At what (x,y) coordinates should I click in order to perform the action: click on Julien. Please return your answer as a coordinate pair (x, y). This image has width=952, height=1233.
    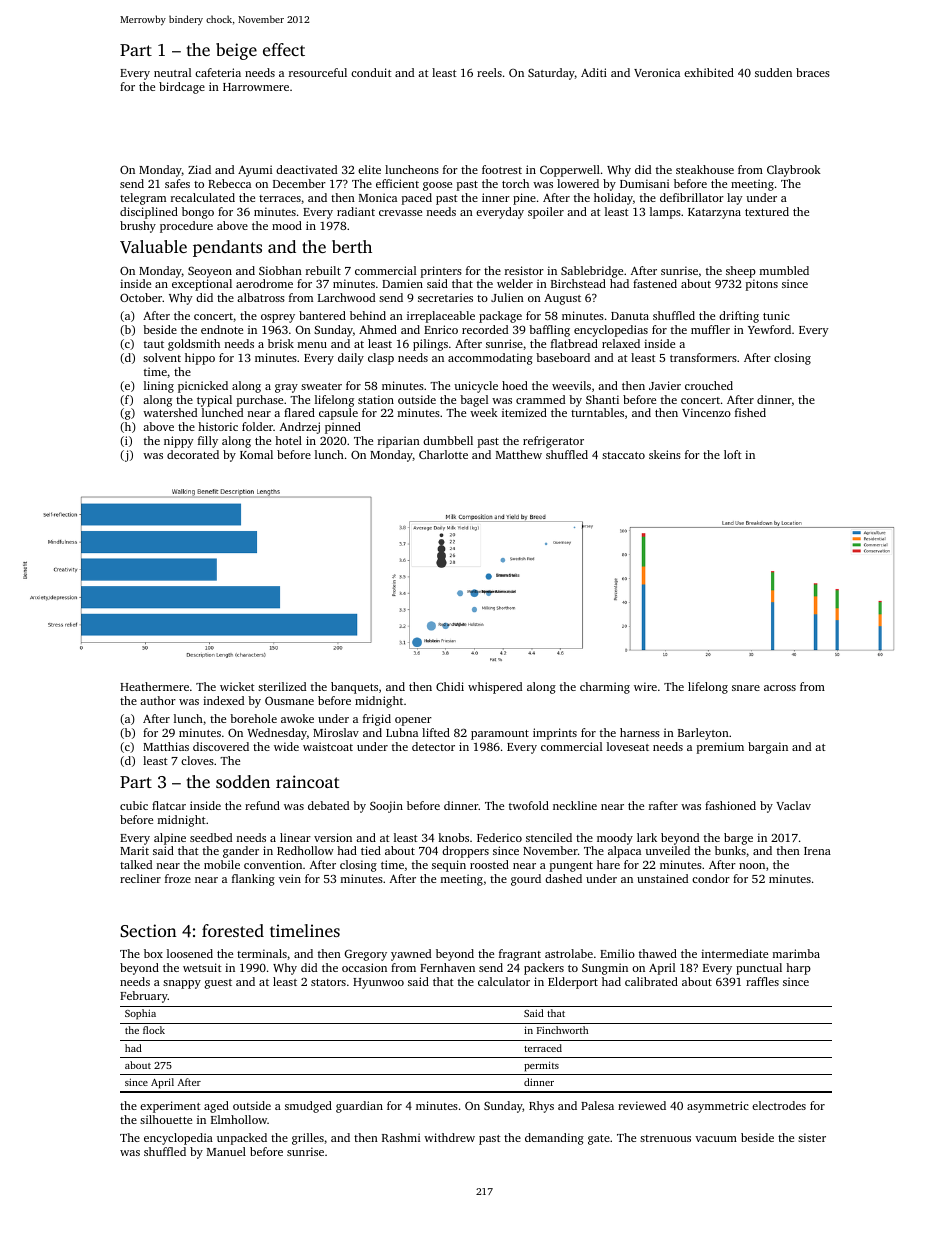
    Looking at the image, I should click on (507, 297).
